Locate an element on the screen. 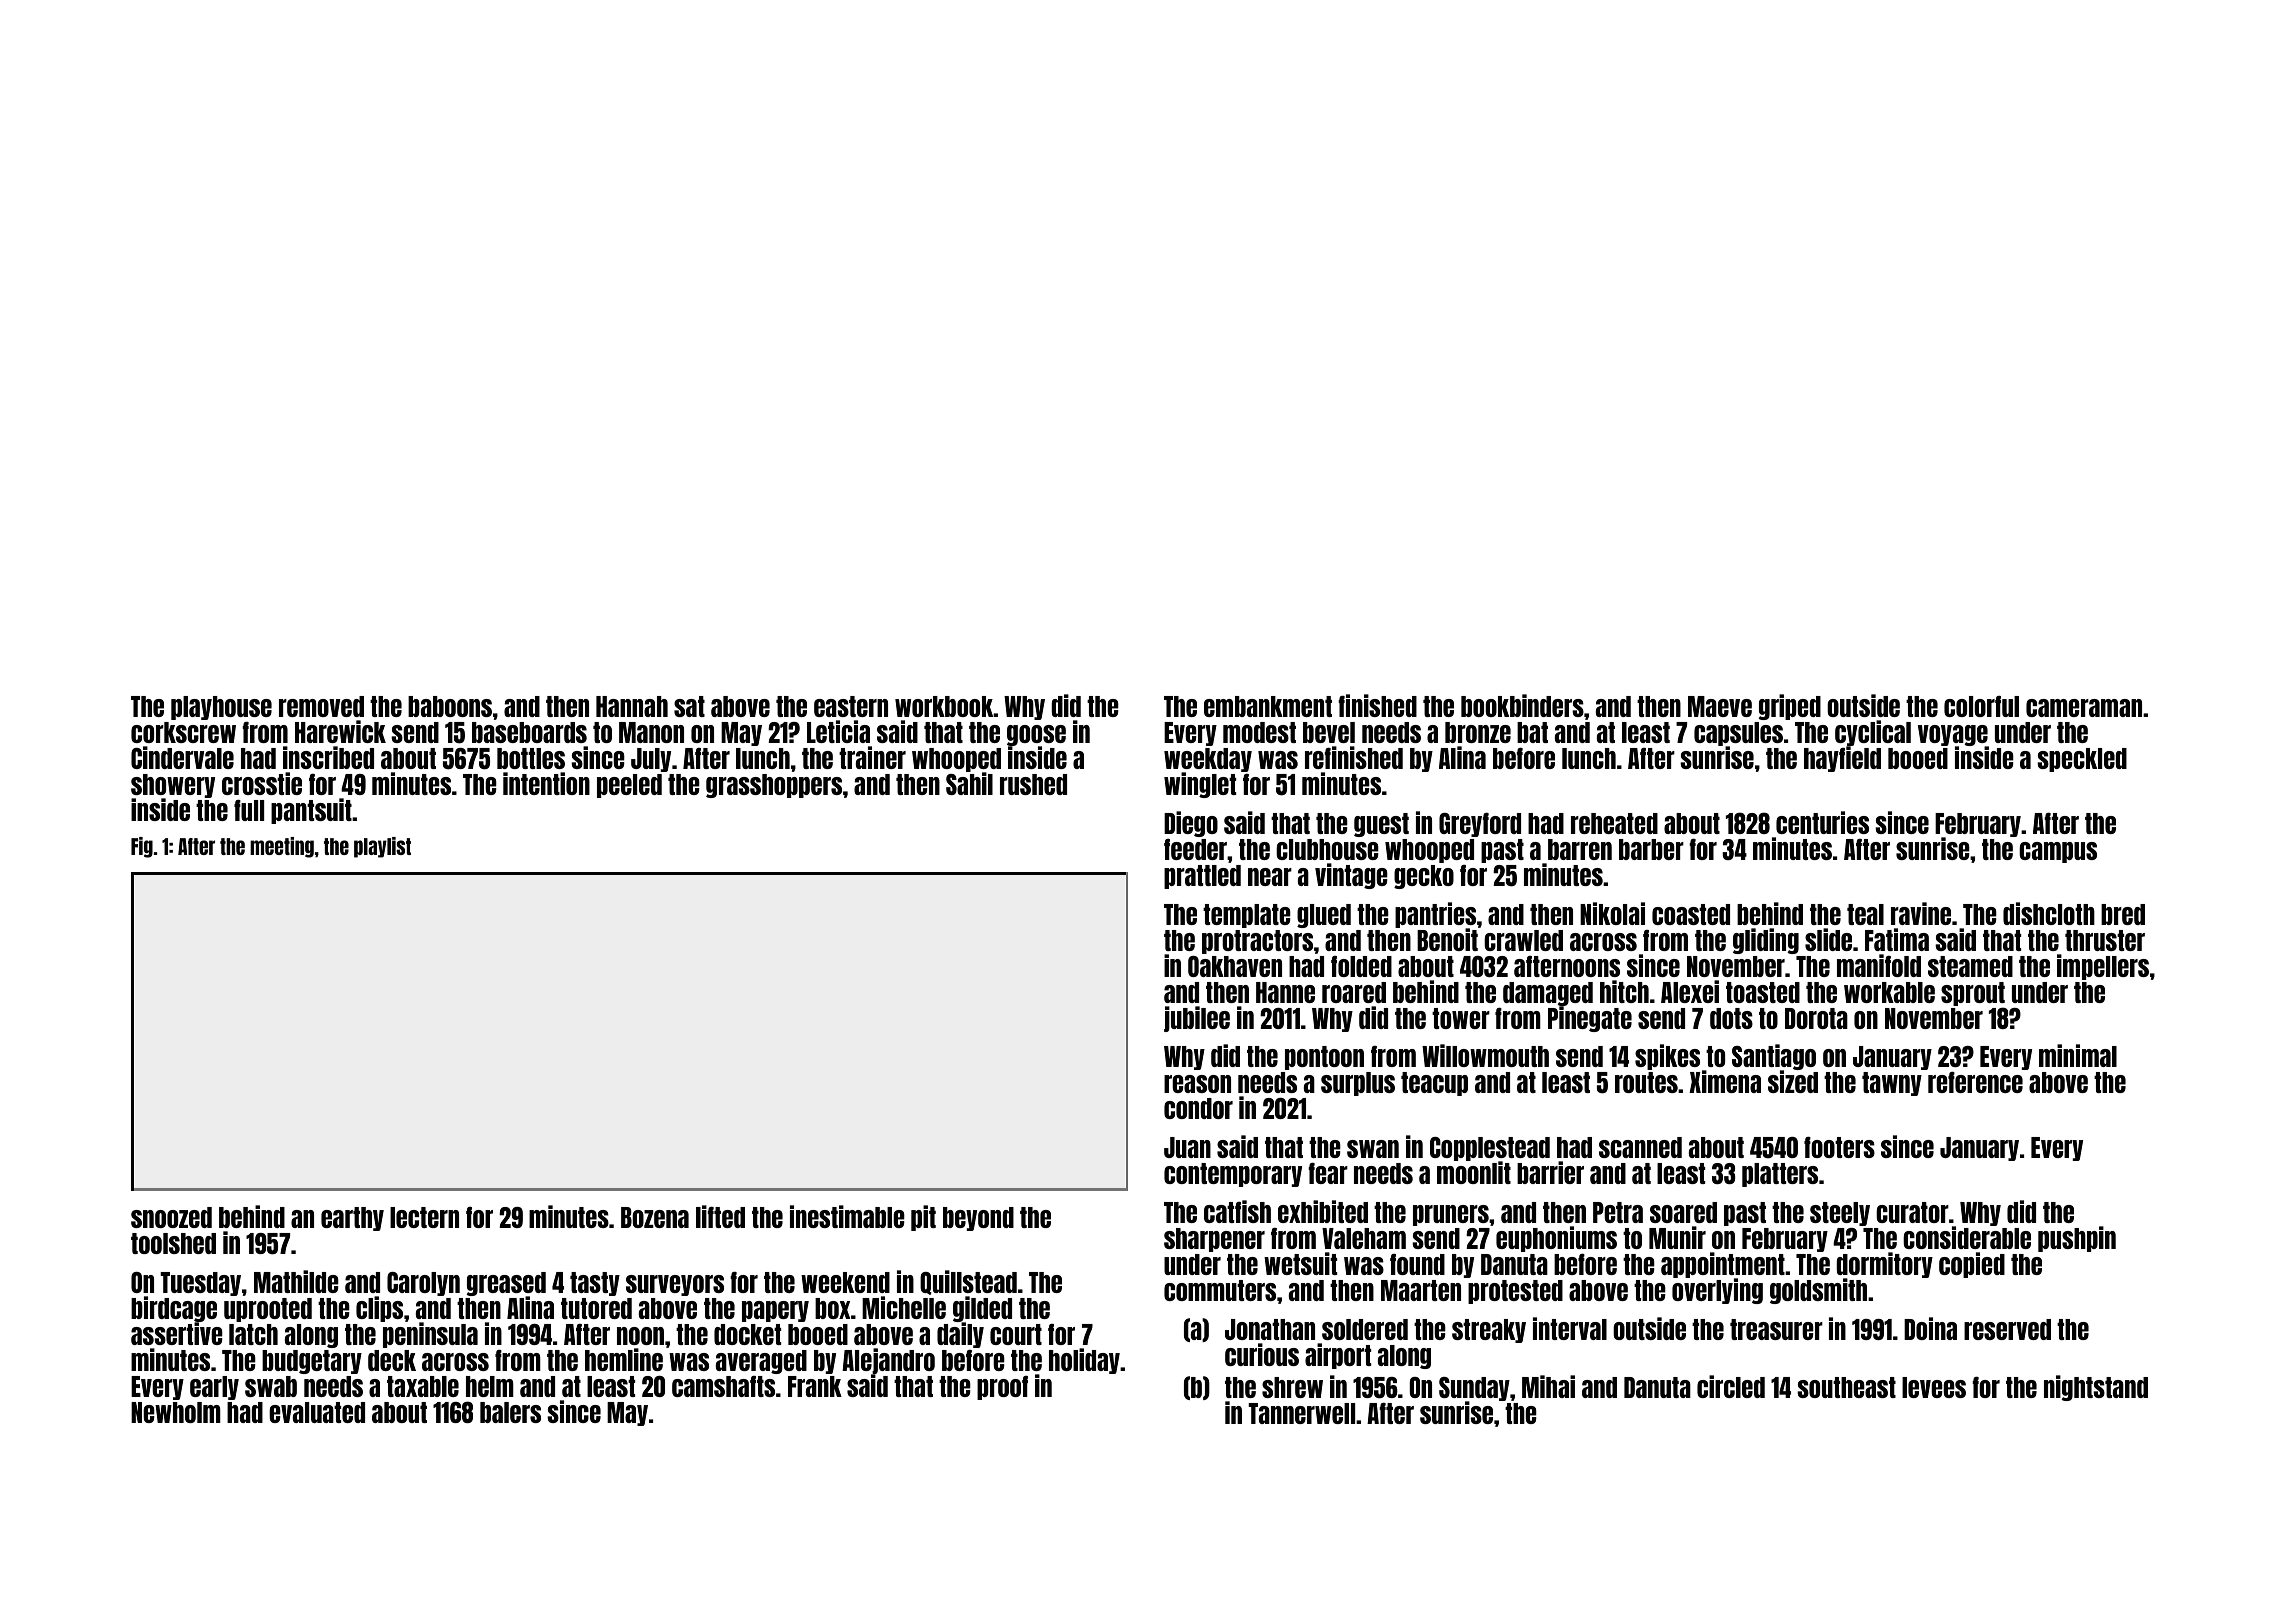 The height and width of the screenshot is (1620, 2292). sharpener is located at coordinates (1214, 1240).
